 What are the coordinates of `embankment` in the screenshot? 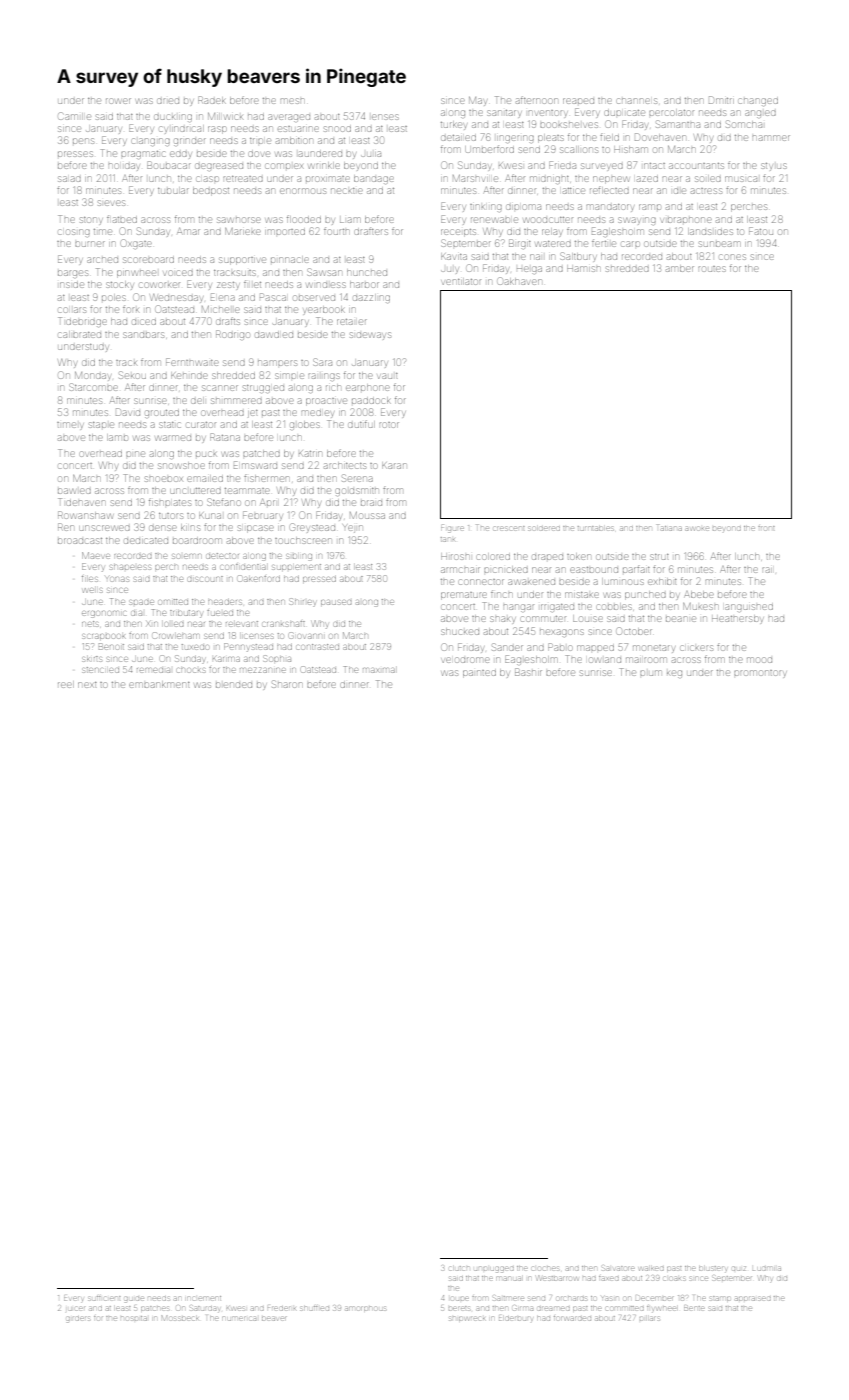 It's located at (159, 684).
